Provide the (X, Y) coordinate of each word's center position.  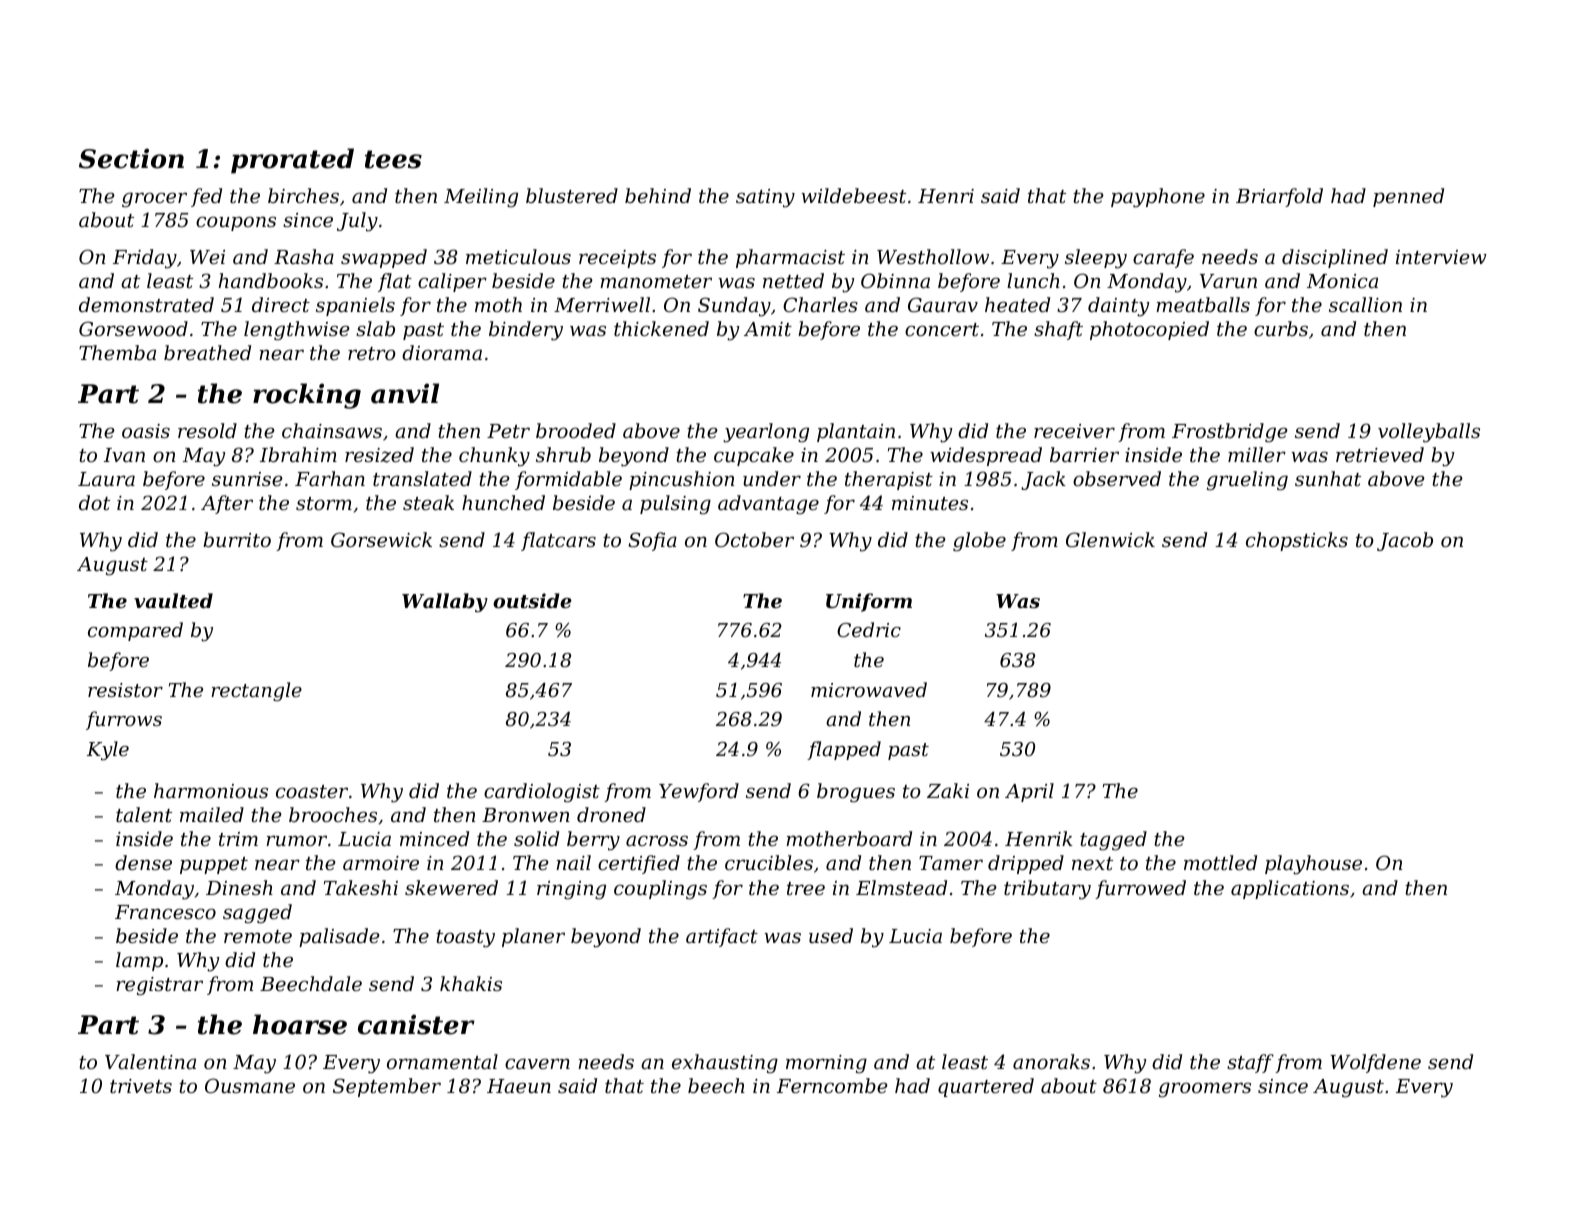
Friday (145, 259)
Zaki (948, 790)
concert (942, 329)
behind (658, 195)
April (1029, 792)
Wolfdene (1375, 1063)
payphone (1158, 198)
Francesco (165, 912)
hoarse (300, 1024)
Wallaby (445, 602)
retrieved (1380, 454)
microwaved (869, 689)
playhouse (1313, 865)
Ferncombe (832, 1085)
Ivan (124, 455)
